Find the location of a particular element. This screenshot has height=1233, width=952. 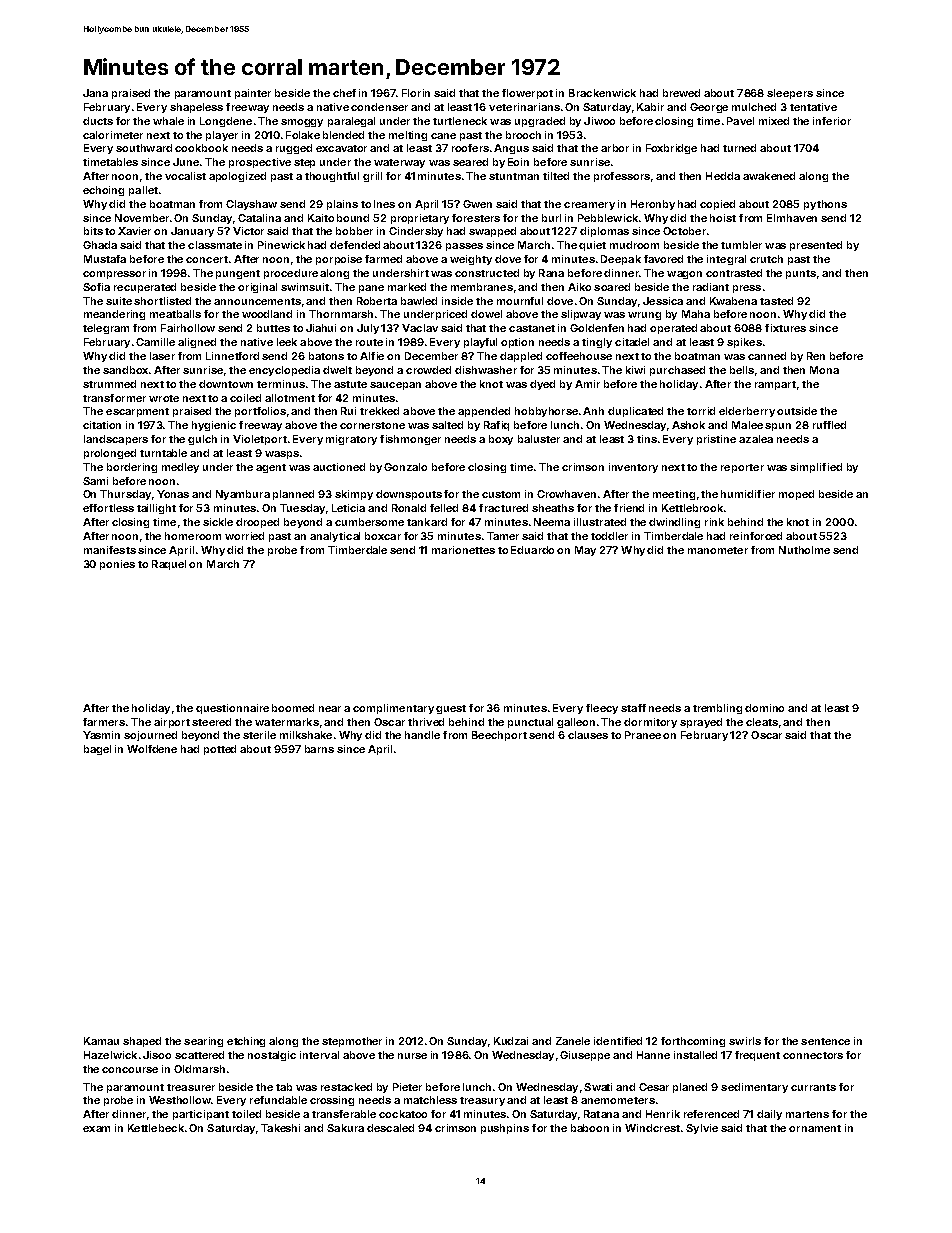

Brackenwick is located at coordinates (602, 93).
